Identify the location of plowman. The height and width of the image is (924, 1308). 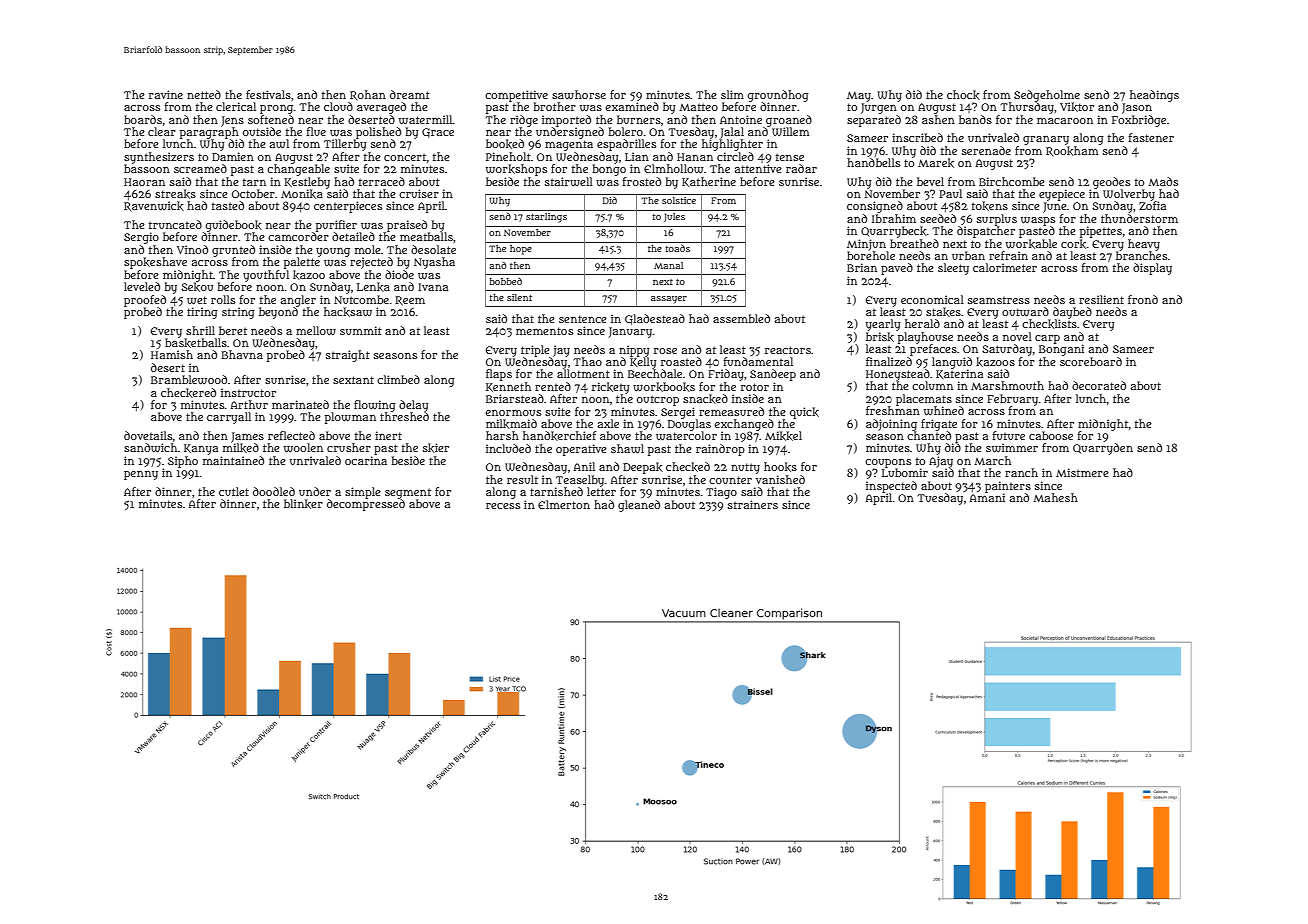
(350, 418).
